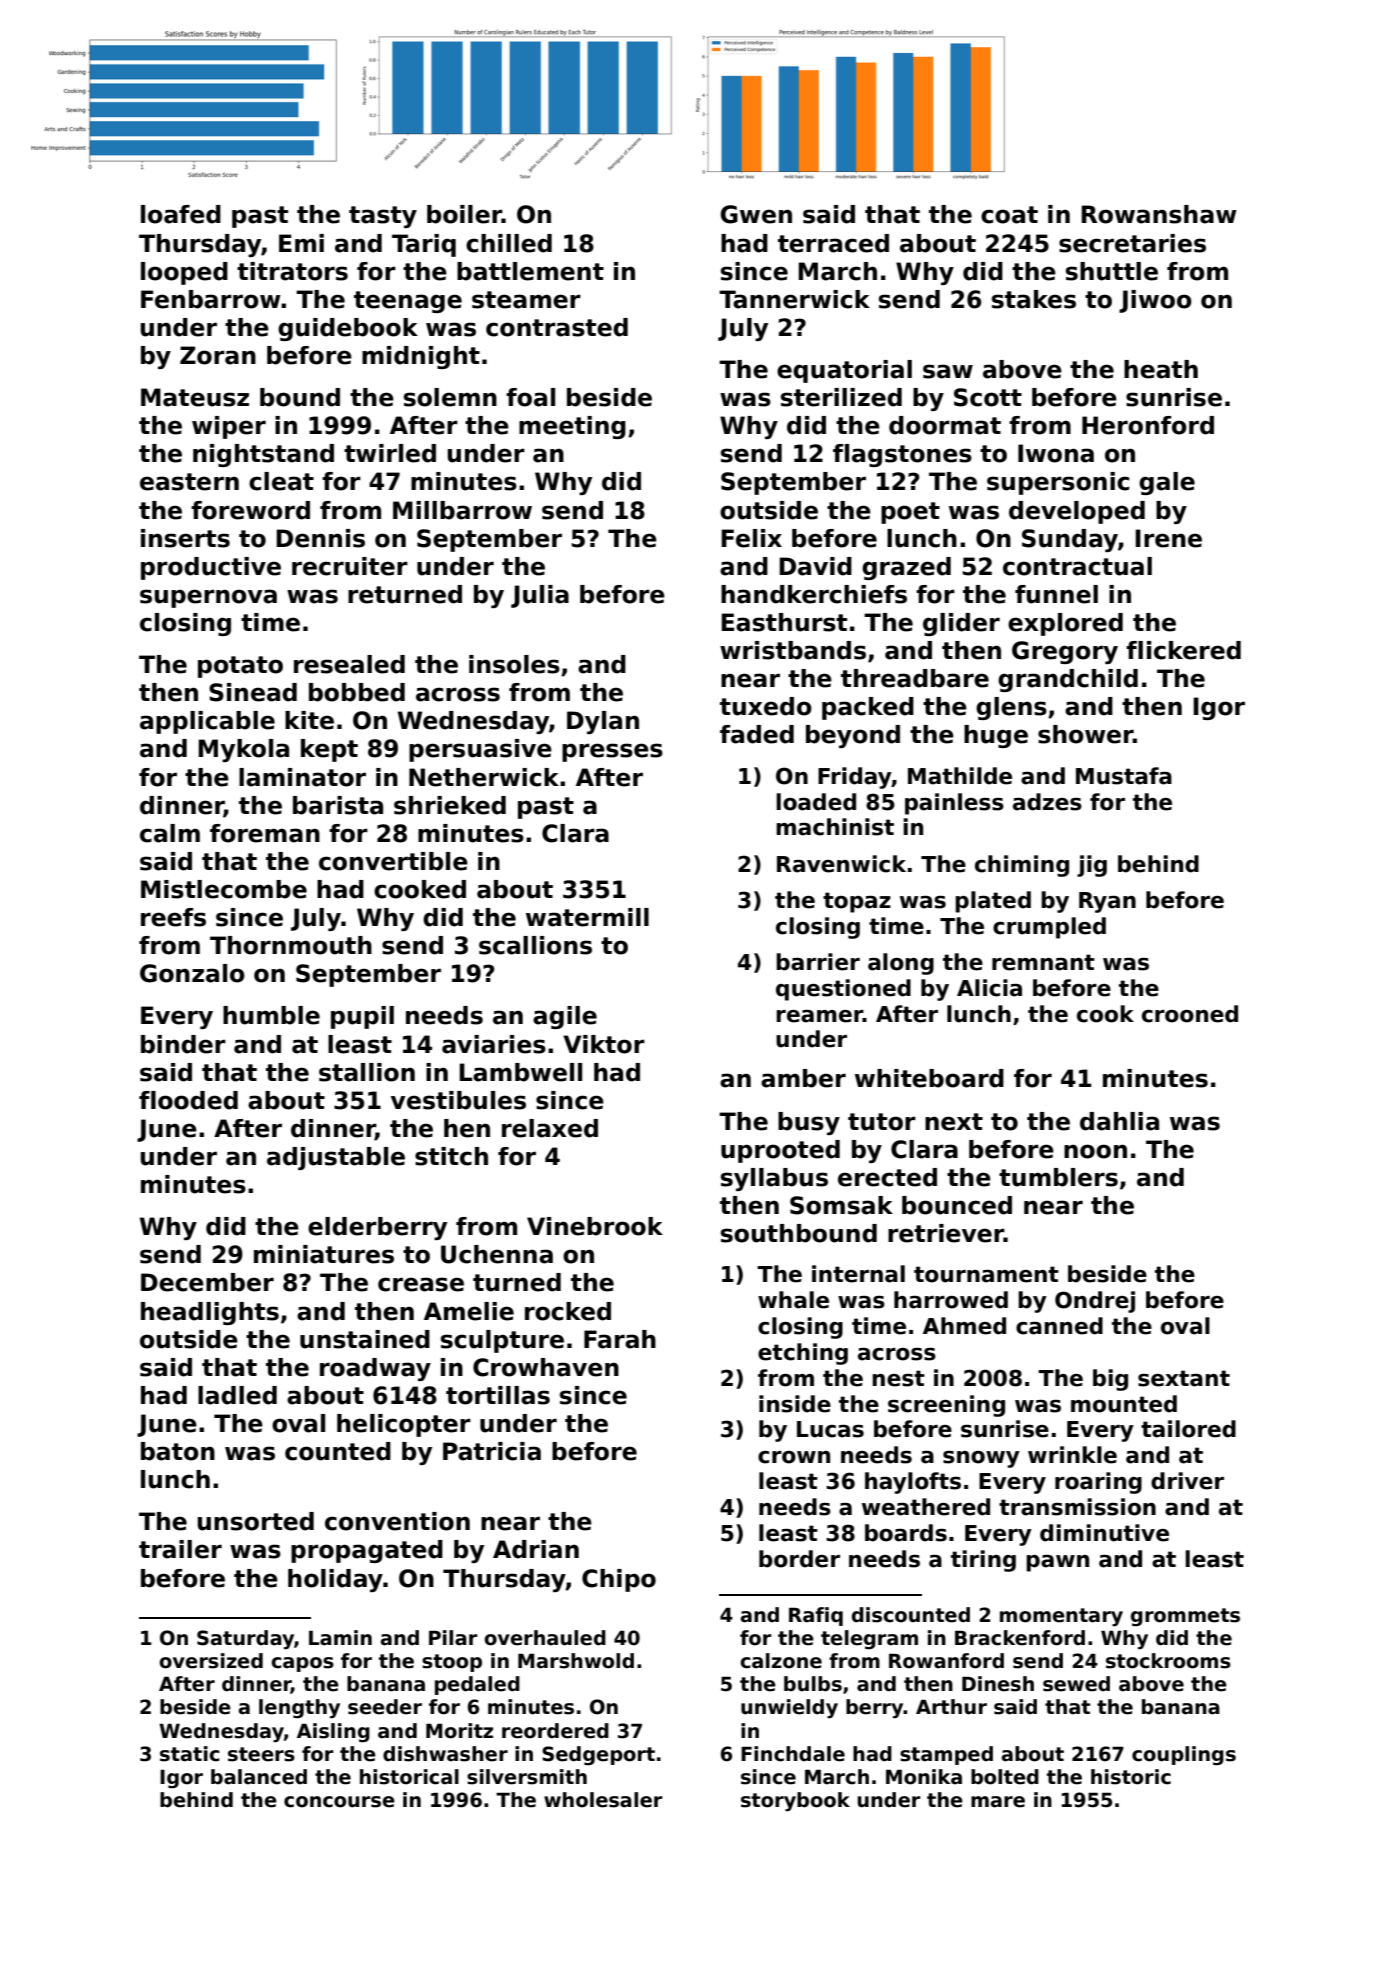 Image resolution: width=1386 pixels, height=1969 pixels. What do you see at coordinates (795, 1802) in the document?
I see `storybook` at bounding box center [795, 1802].
